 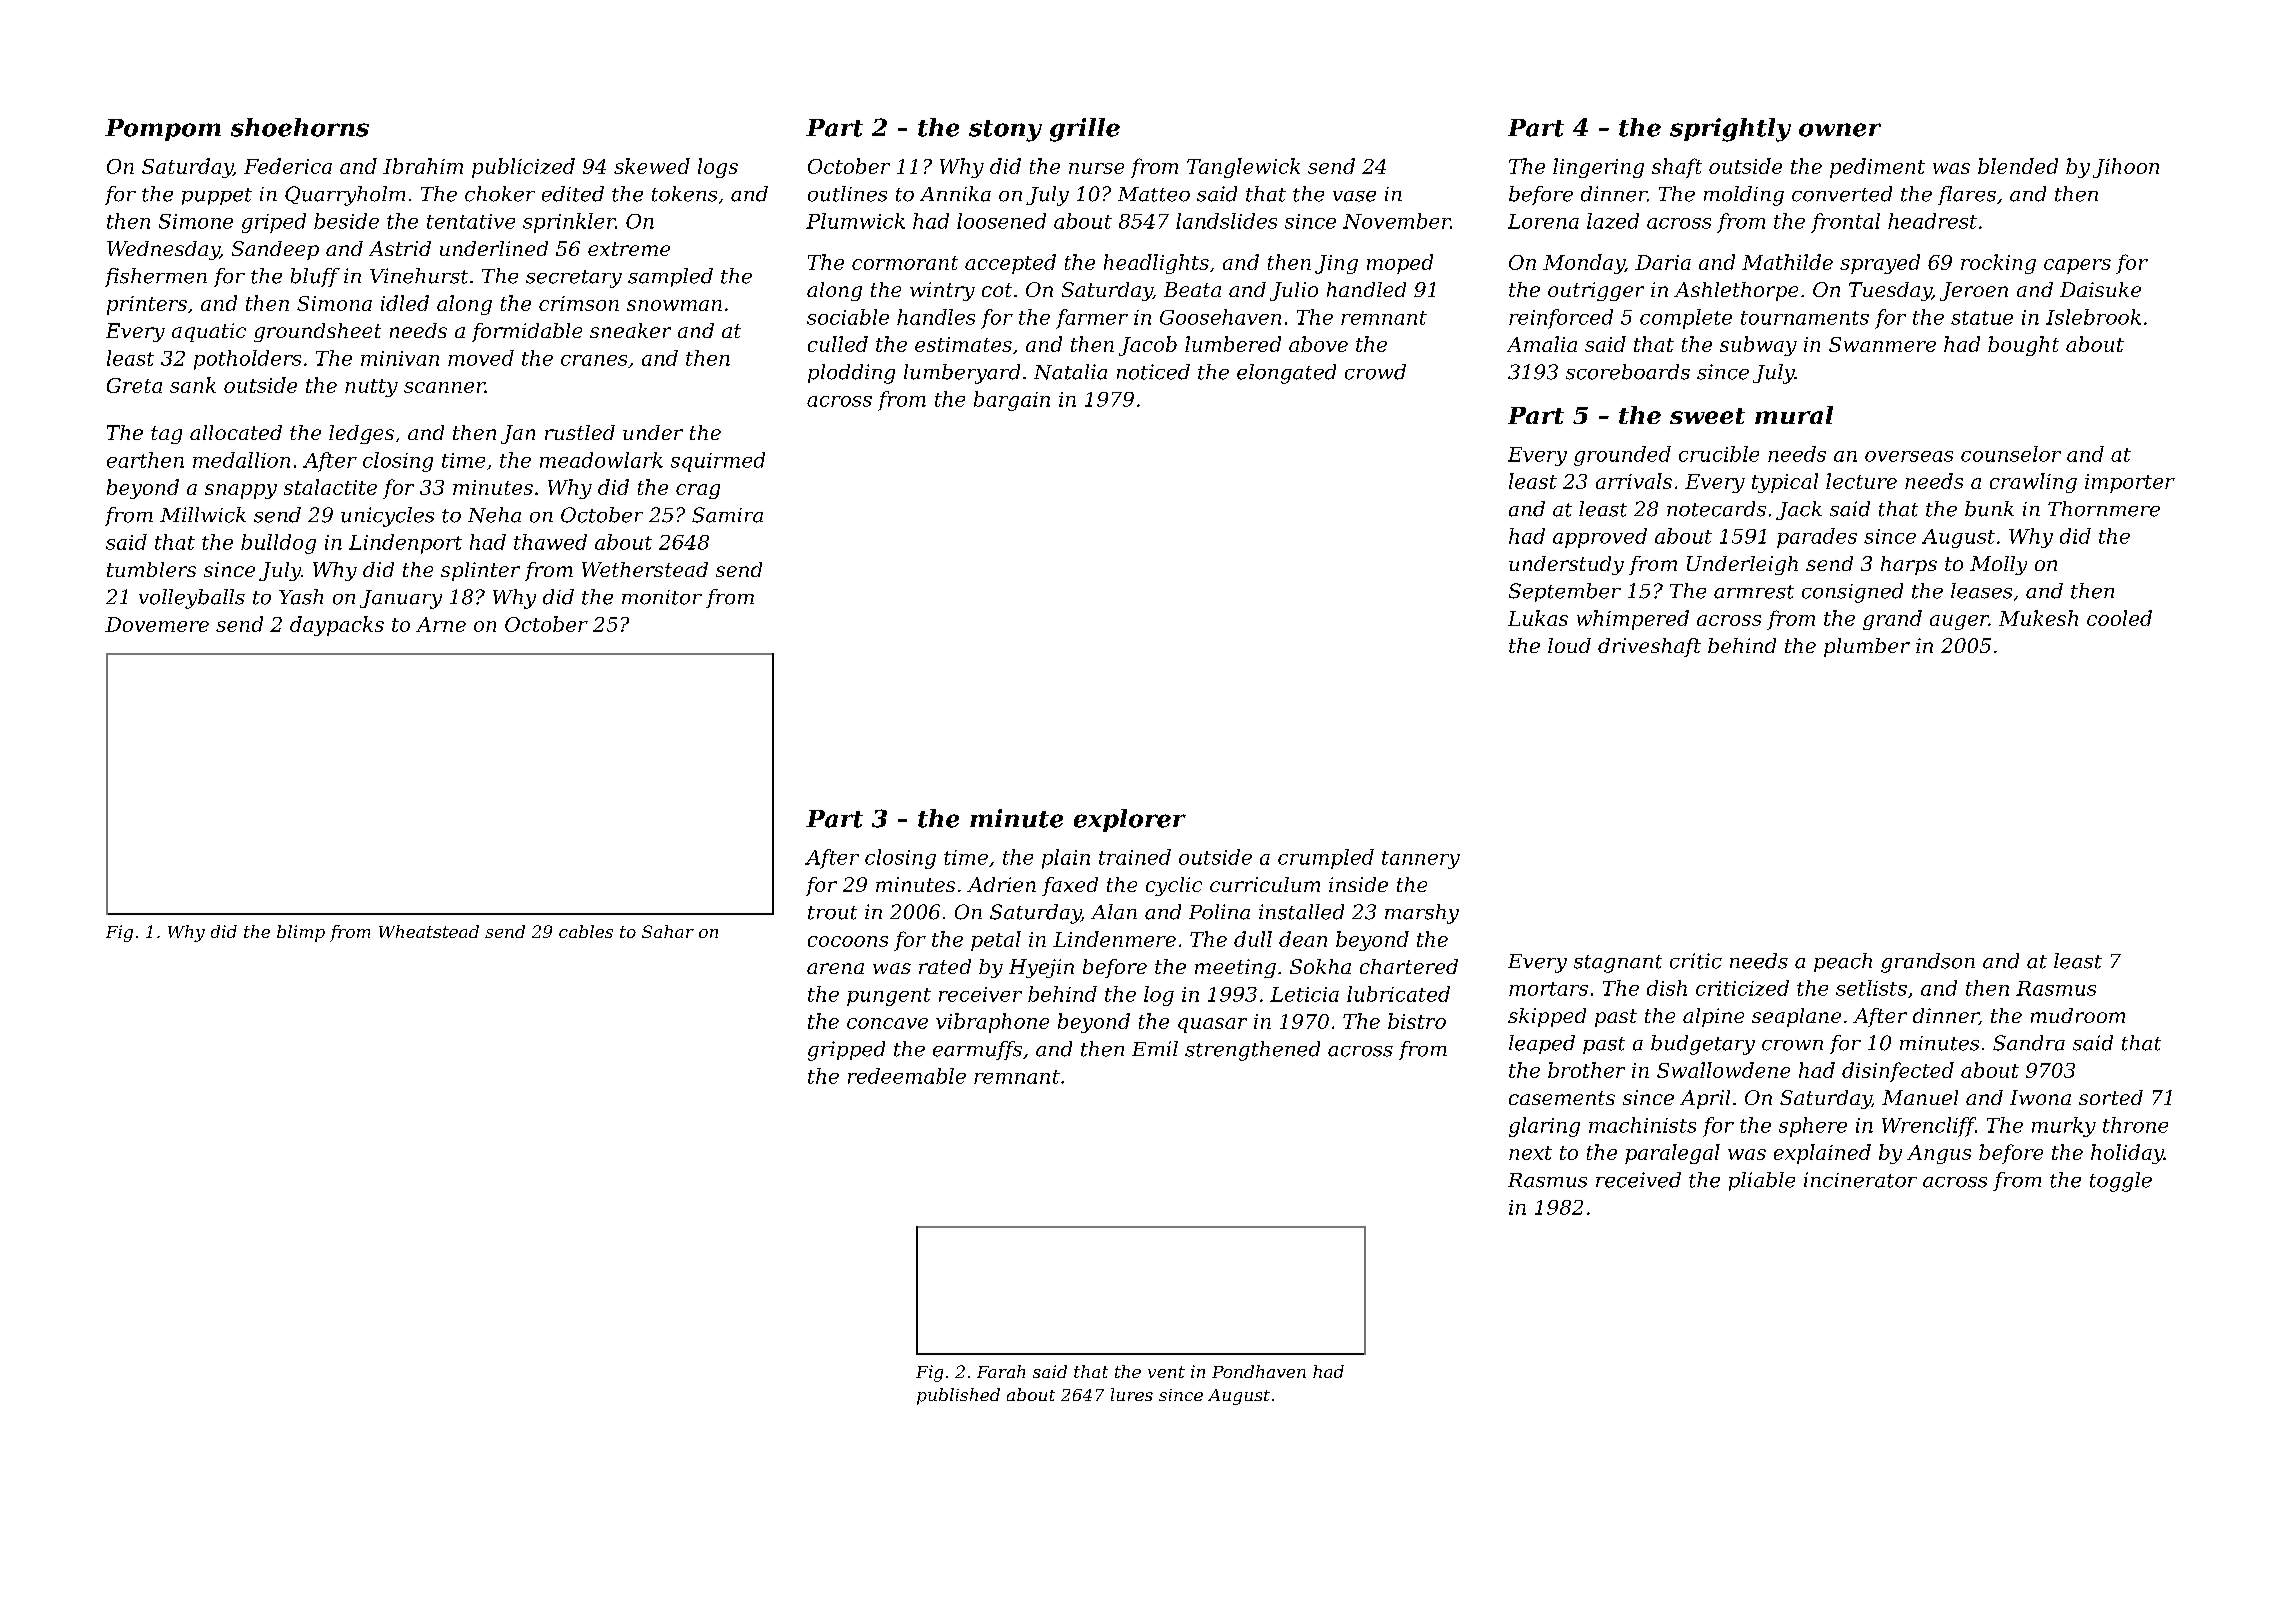 What do you see at coordinates (662, 597) in the document?
I see `monitor` at bounding box center [662, 597].
